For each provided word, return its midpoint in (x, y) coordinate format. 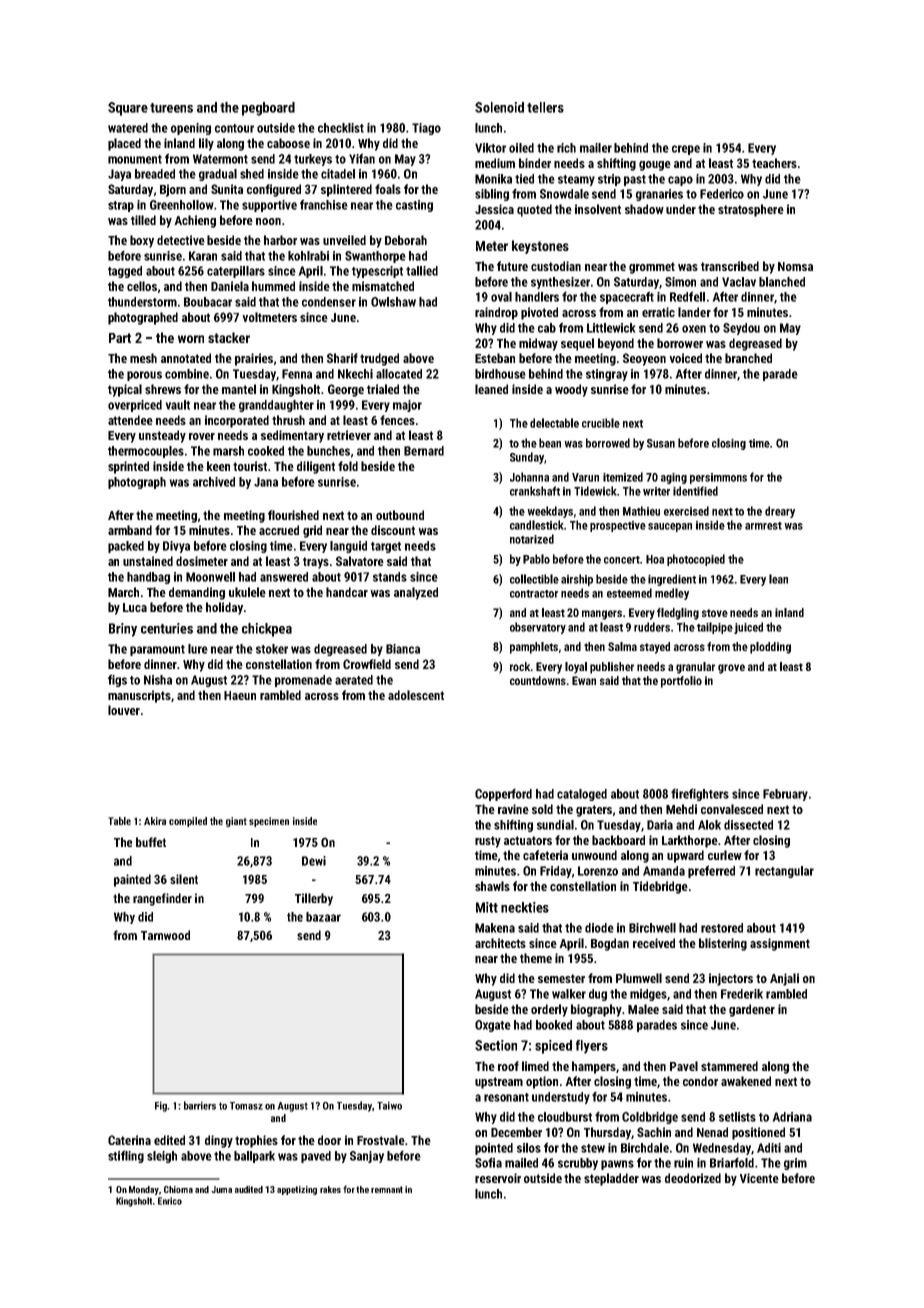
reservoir (498, 1178)
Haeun (240, 695)
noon (268, 221)
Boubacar (208, 302)
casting (414, 206)
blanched (782, 282)
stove (715, 613)
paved (316, 1157)
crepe (686, 150)
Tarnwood (165, 935)
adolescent (416, 695)
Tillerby (314, 899)
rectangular (784, 872)
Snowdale (564, 194)
